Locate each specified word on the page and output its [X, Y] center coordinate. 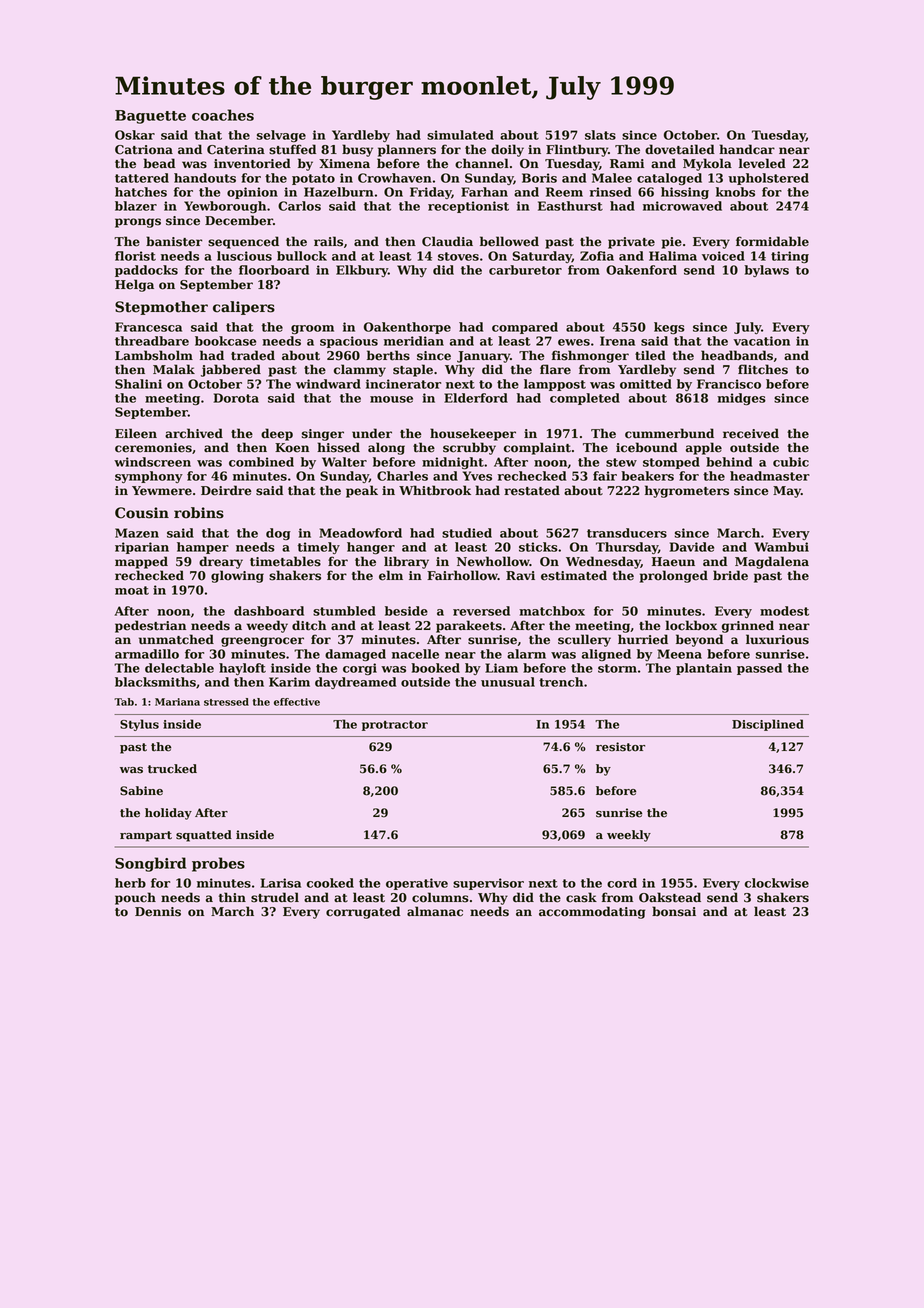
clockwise [777, 883]
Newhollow [493, 561]
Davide [692, 547]
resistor [620, 747]
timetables [285, 561]
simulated [460, 135]
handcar [747, 149]
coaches [223, 115]
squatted [204, 836]
